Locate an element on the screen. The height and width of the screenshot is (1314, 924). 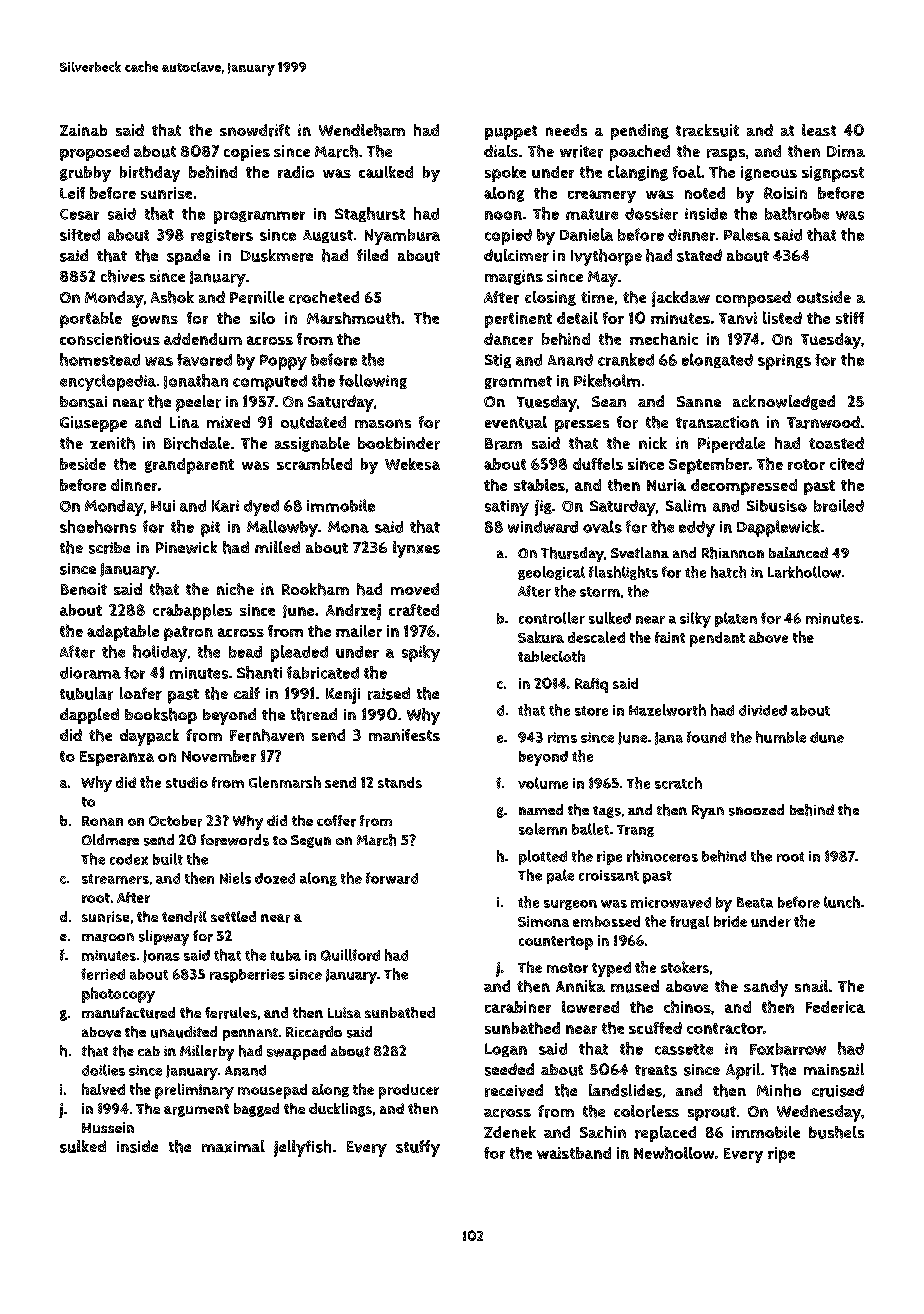
registers is located at coordinates (222, 236).
